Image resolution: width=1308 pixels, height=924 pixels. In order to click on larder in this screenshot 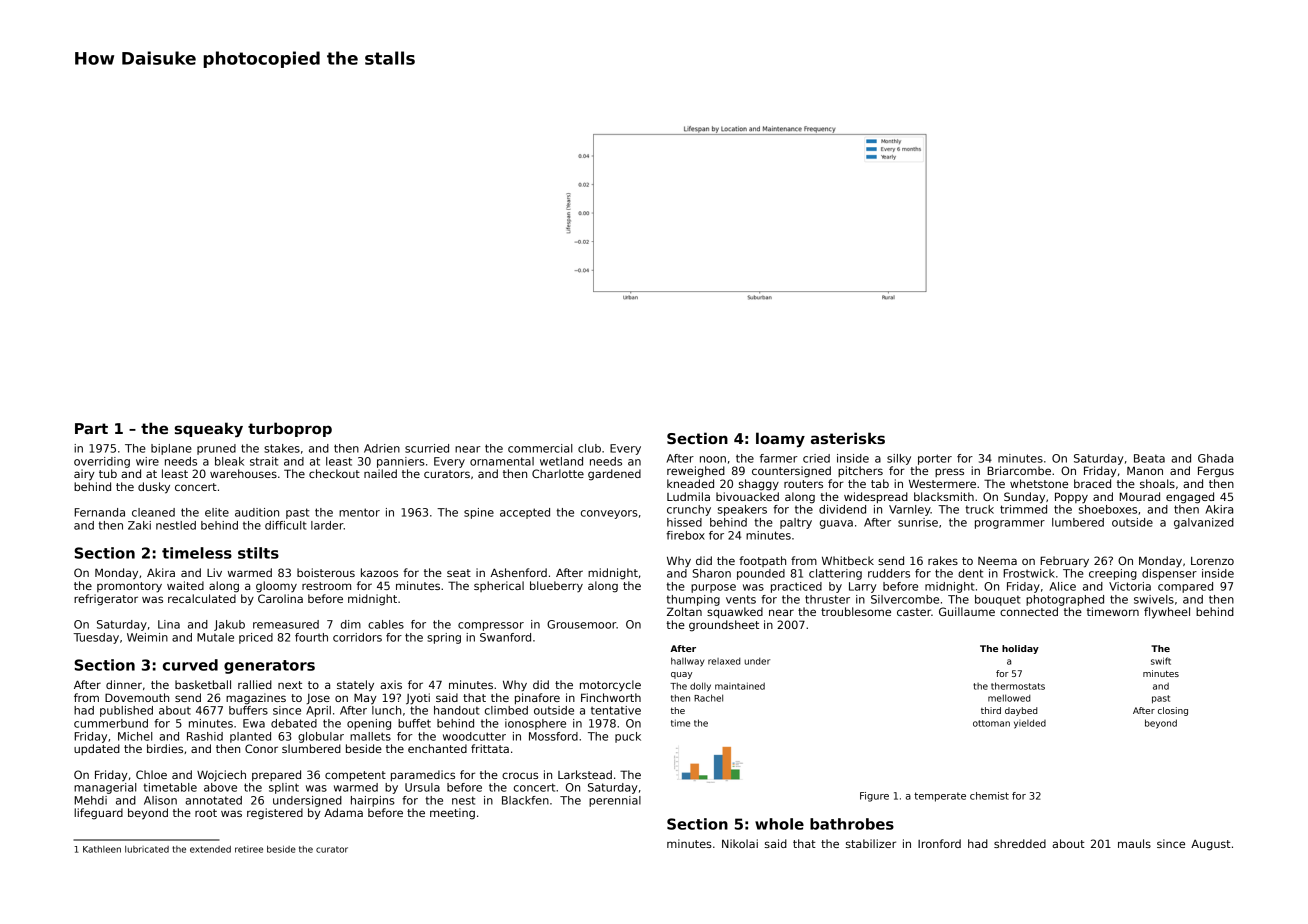, I will do `click(327, 525)`.
